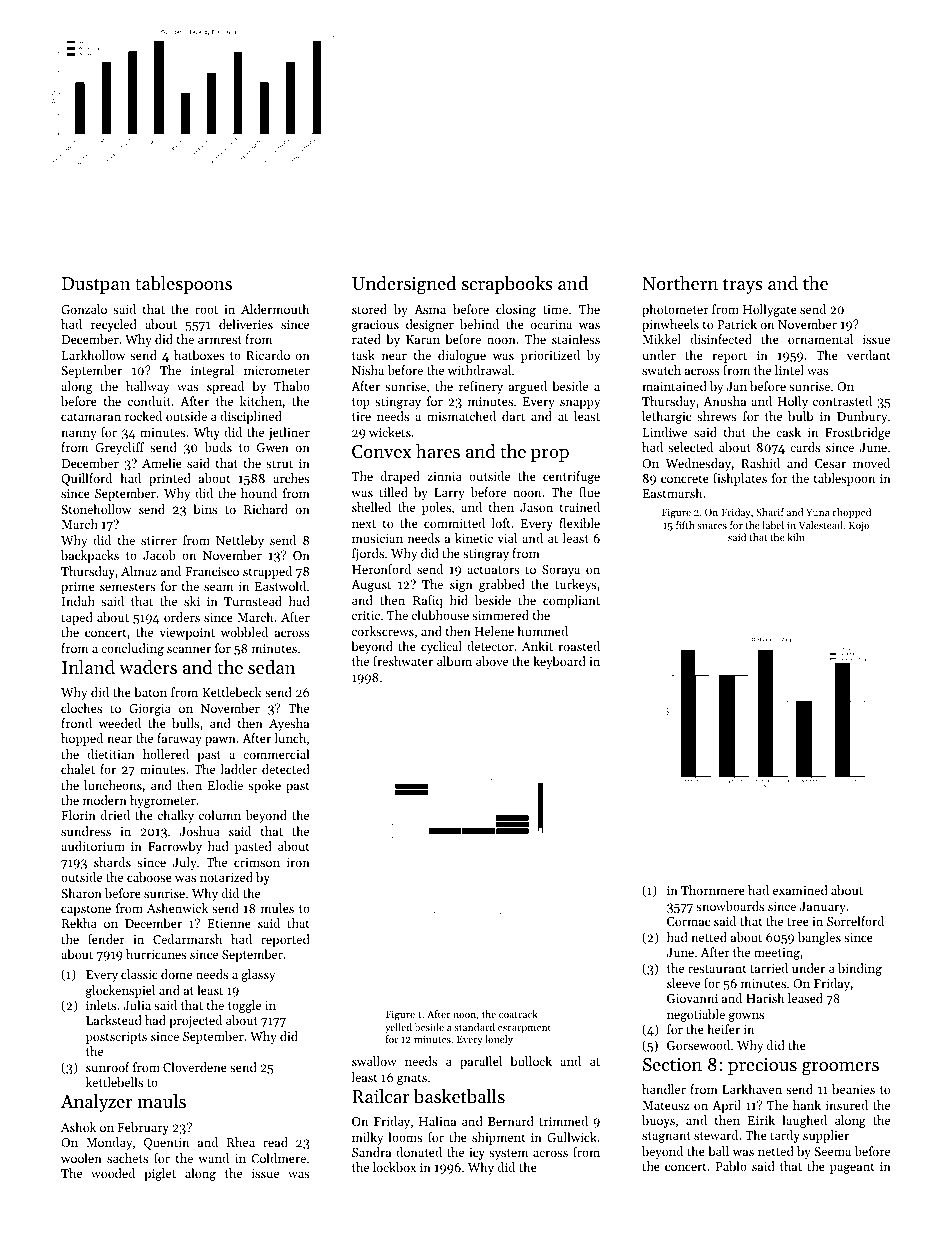 The height and width of the image is (1233, 952). I want to click on Mikkel, so click(662, 339).
